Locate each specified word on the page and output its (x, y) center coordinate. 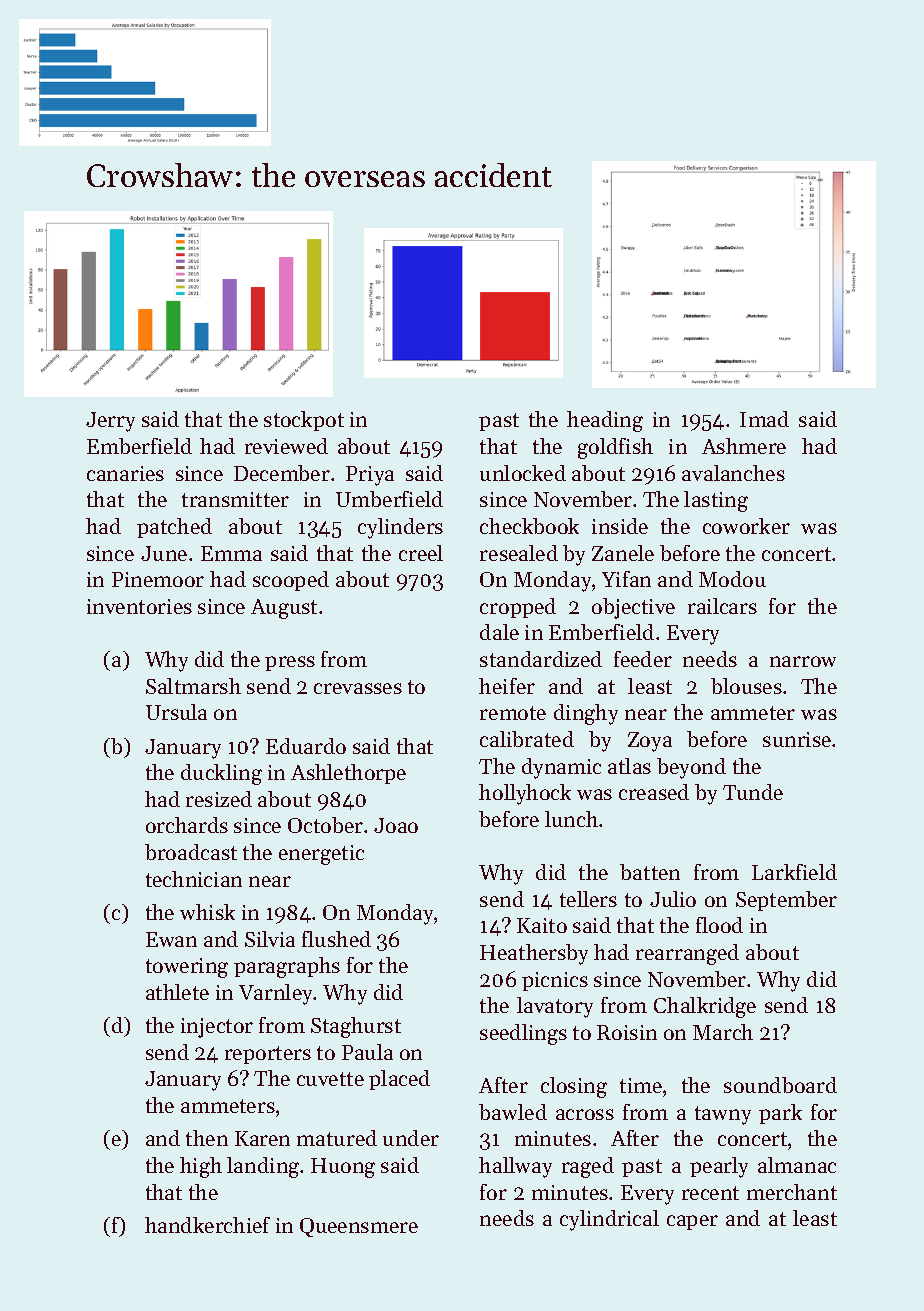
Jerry (110, 422)
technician (194, 879)
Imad (764, 419)
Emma (231, 553)
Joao (396, 825)
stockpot (304, 421)
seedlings (523, 1034)
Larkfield (794, 872)
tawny (723, 1115)
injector (217, 1028)
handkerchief (207, 1225)
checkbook (529, 526)
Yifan (626, 579)
